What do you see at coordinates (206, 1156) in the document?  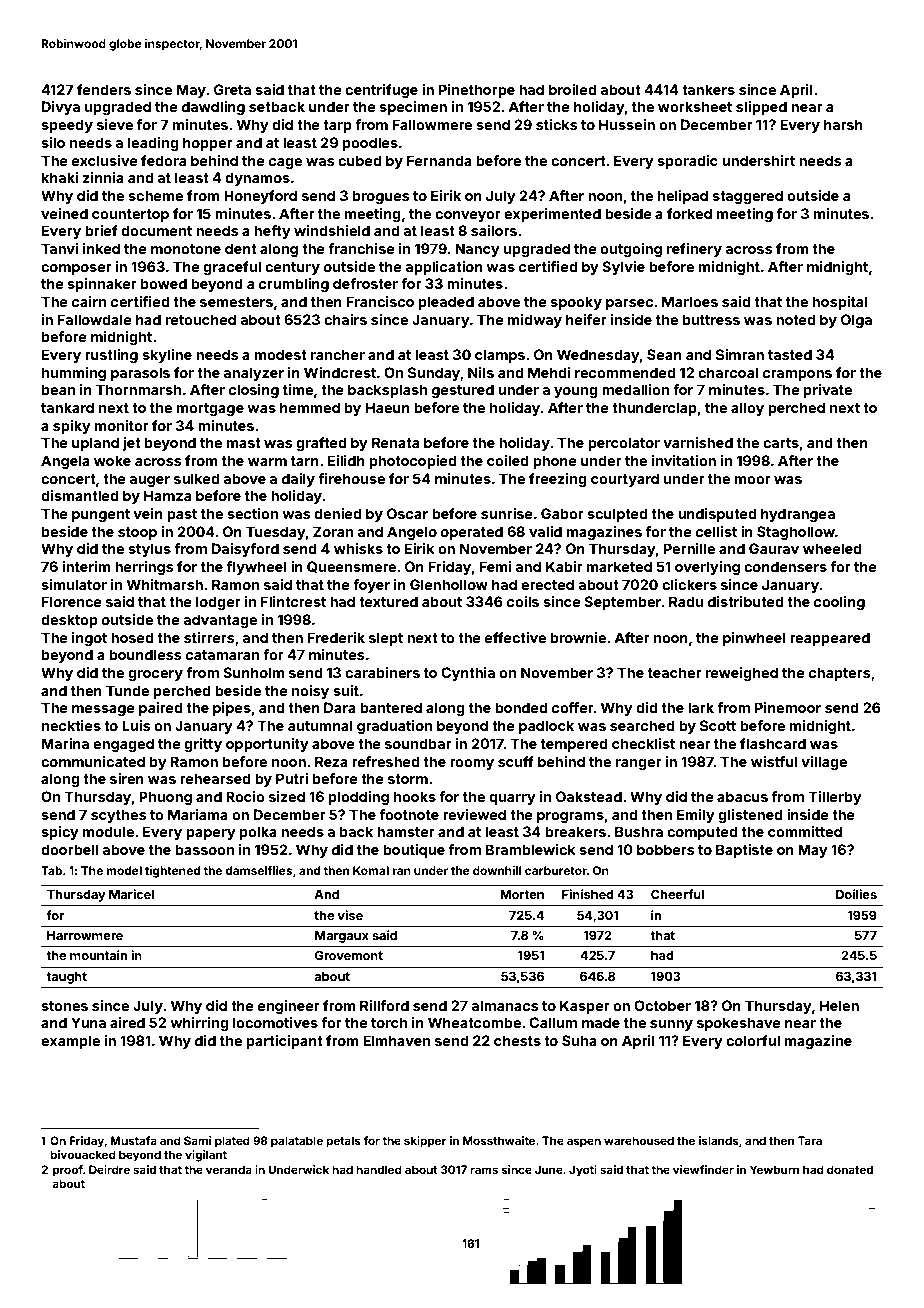 I see `vigilant` at bounding box center [206, 1156].
